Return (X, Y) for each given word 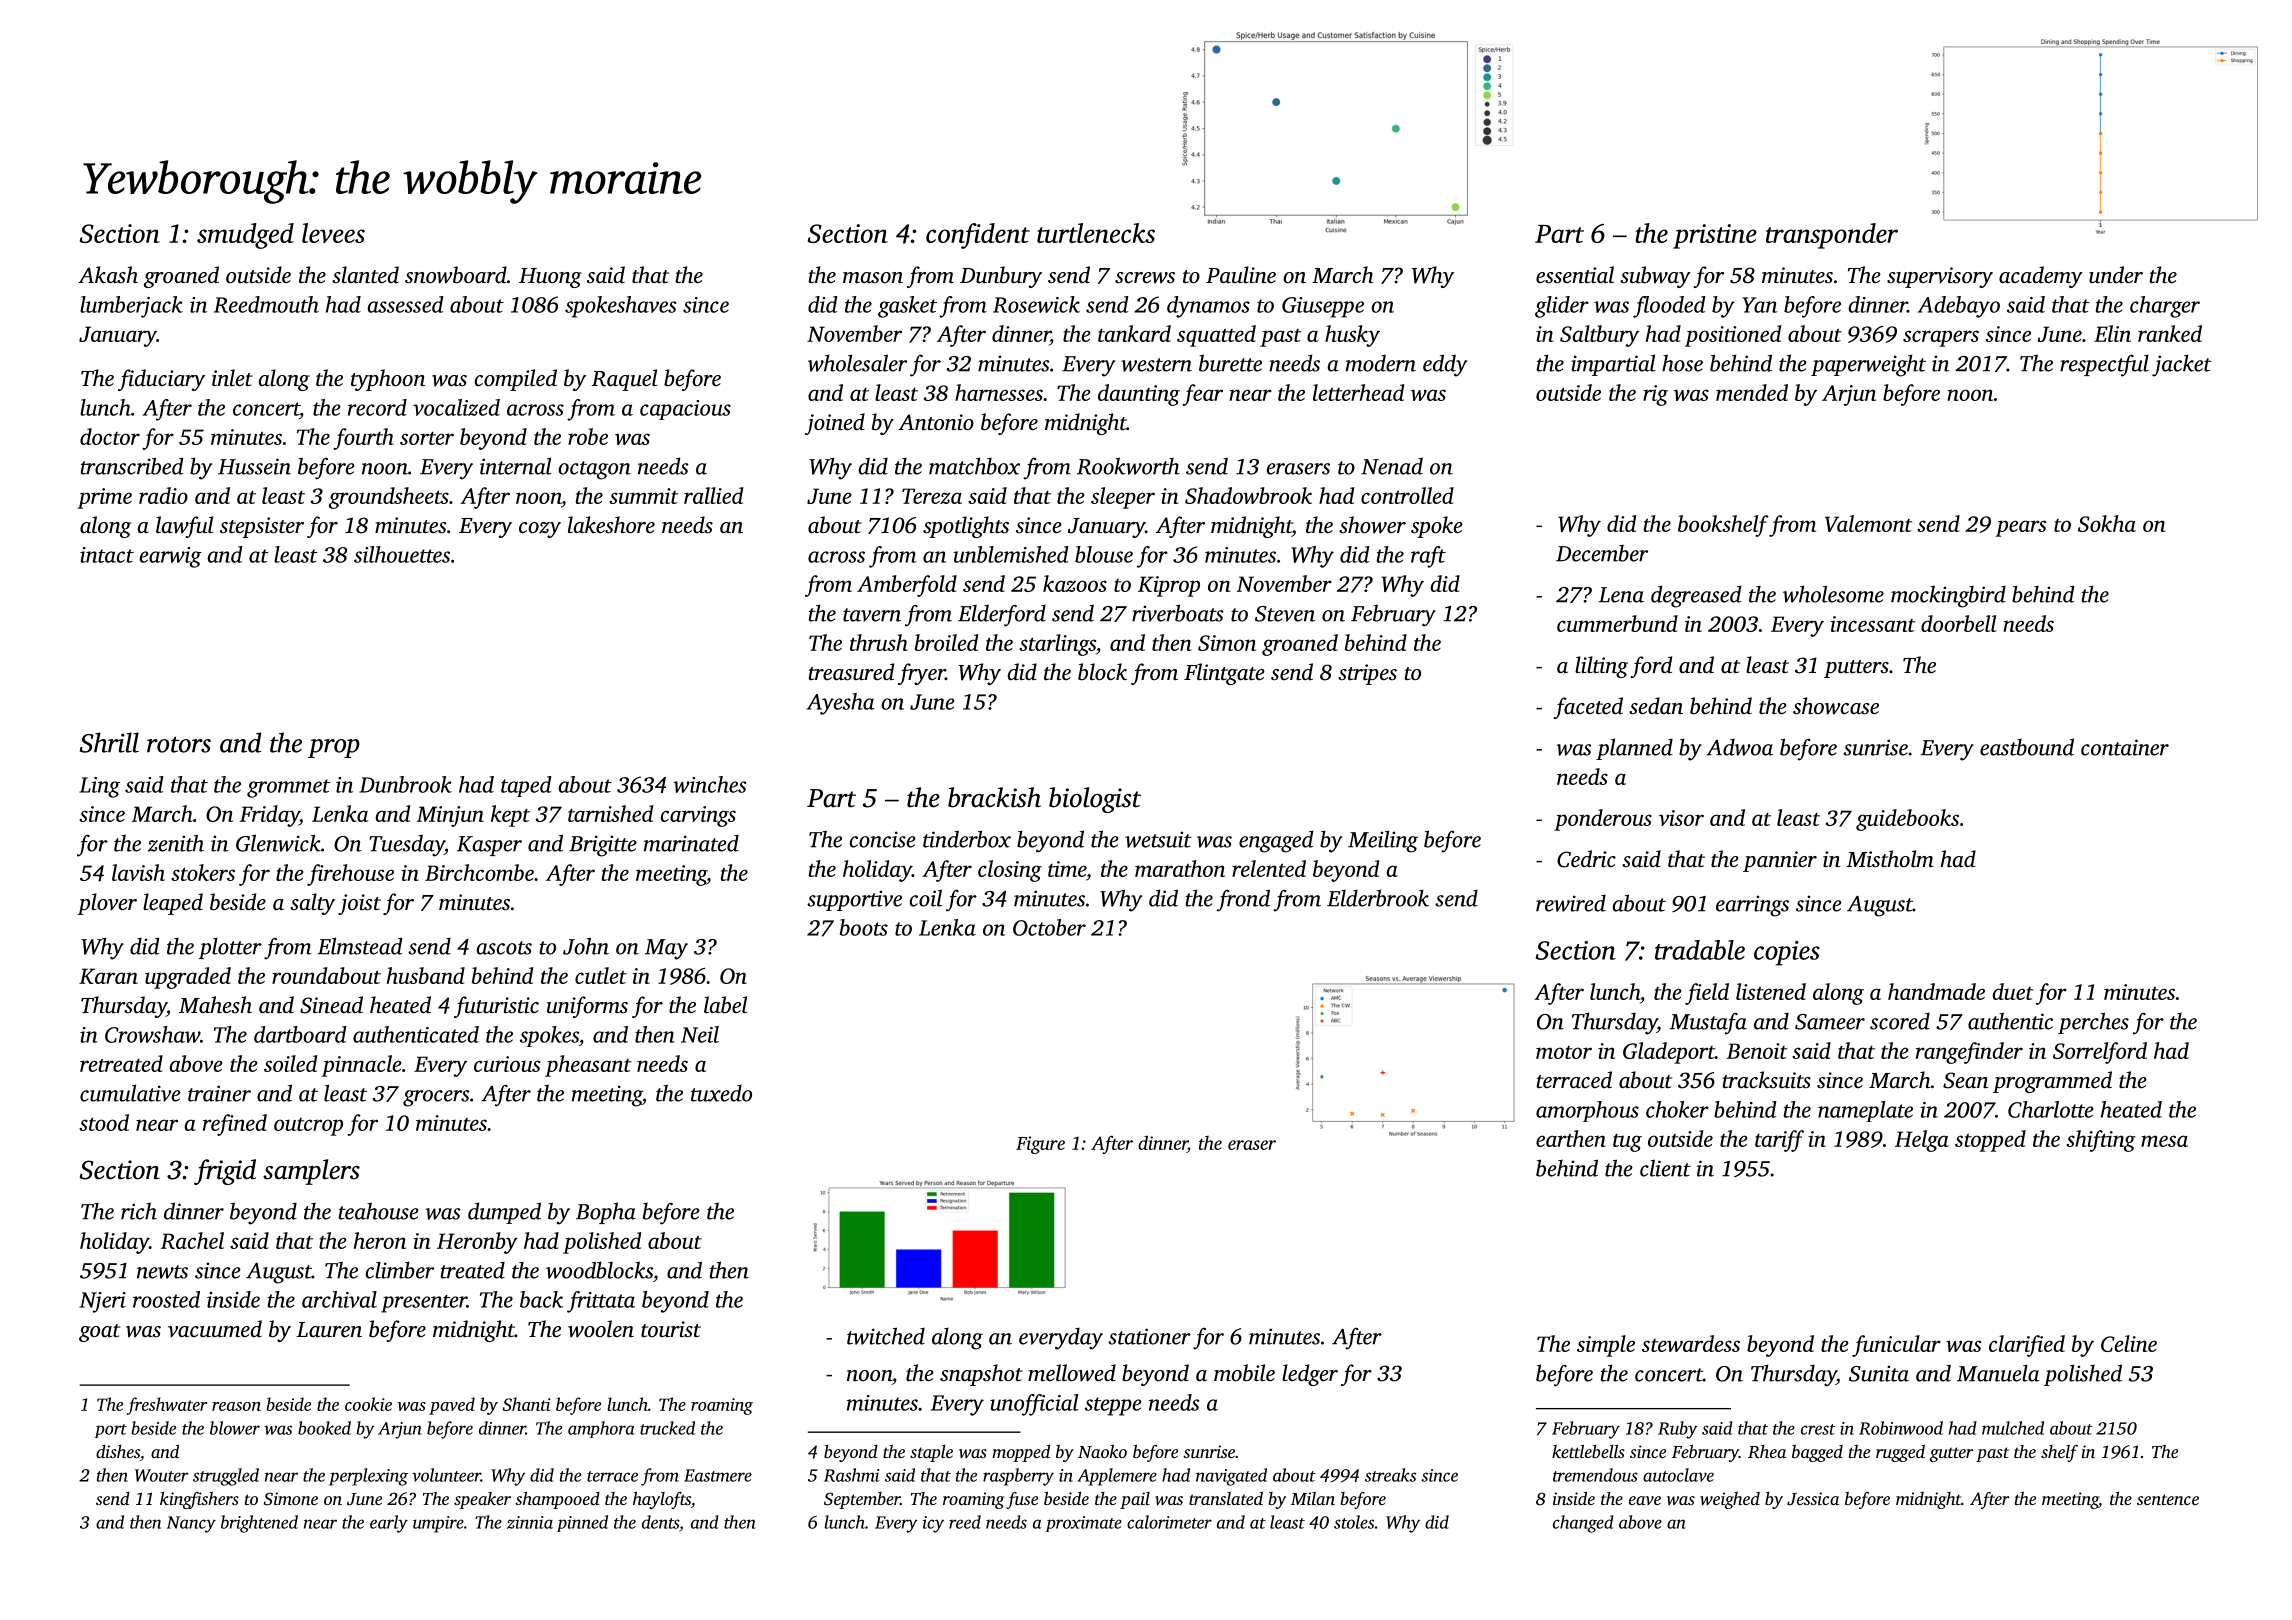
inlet (232, 378)
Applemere (1117, 1477)
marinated (691, 843)
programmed (2052, 1082)
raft (1428, 557)
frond (1243, 900)
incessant (1872, 624)
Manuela (1998, 1373)
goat (99, 1333)
